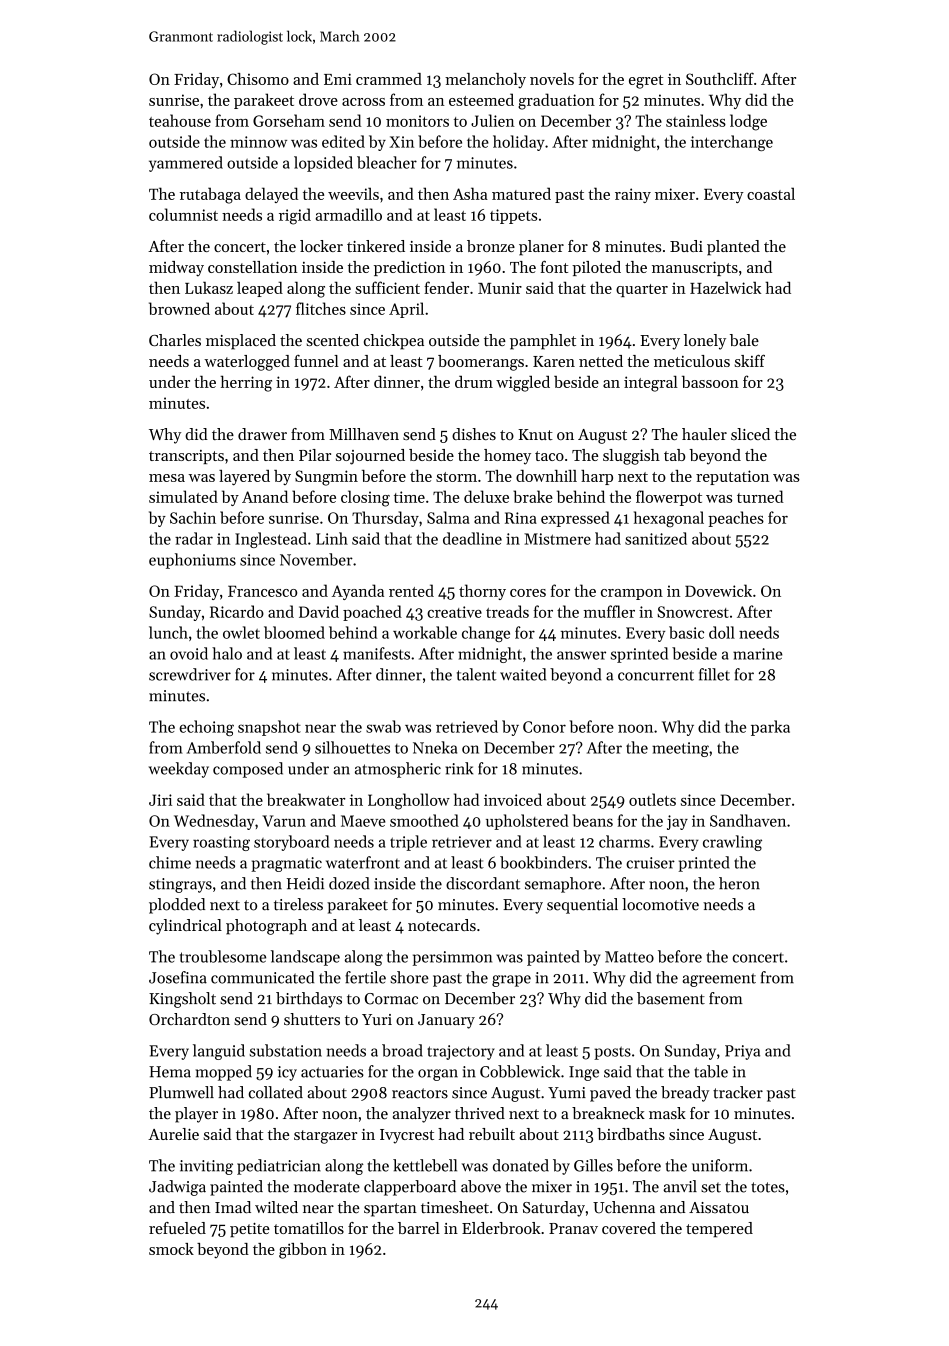 This image has height=1346, width=949. I want to click on stainless, so click(696, 120).
